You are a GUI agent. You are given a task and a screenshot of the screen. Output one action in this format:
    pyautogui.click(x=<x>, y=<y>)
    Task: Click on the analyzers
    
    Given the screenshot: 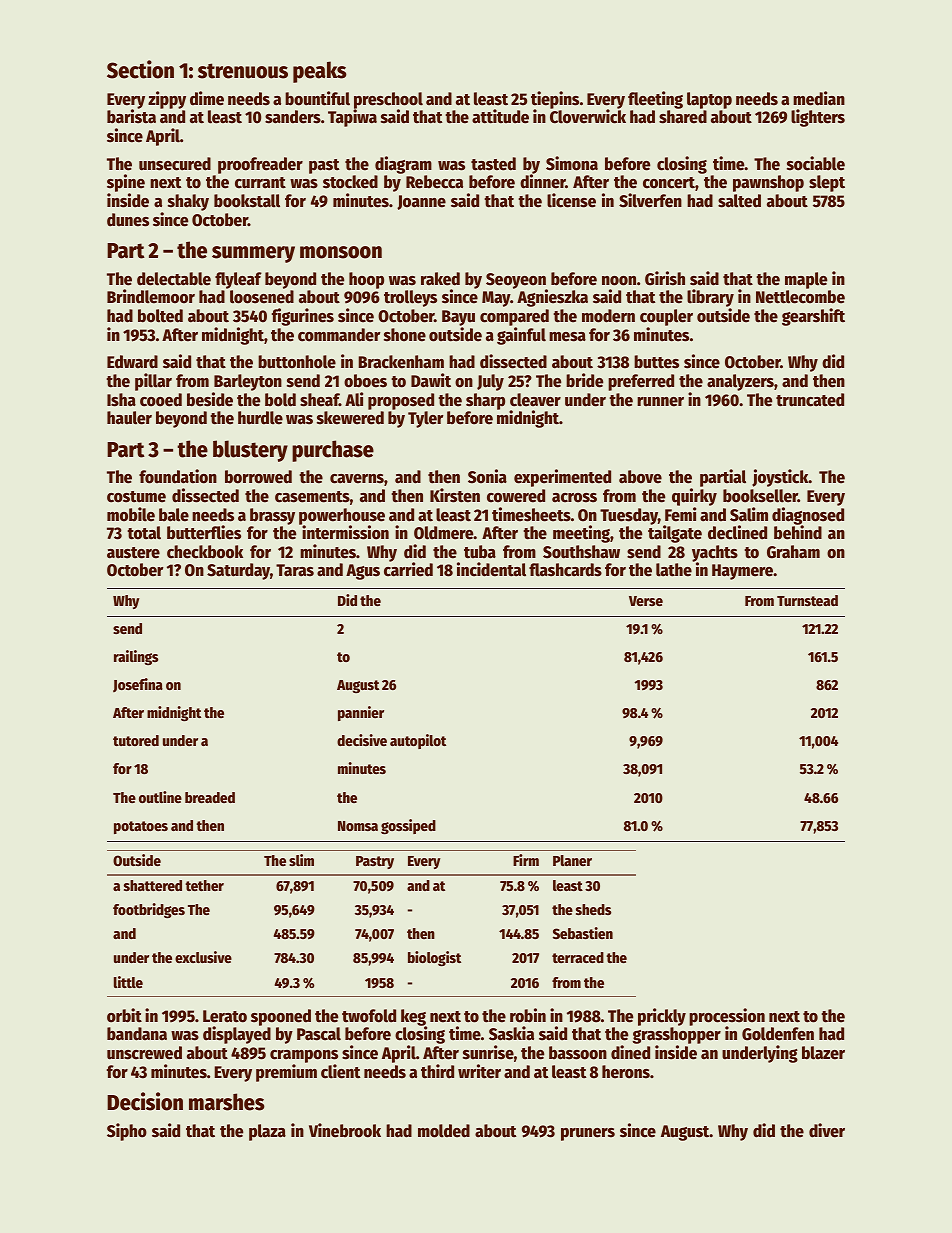 What is the action you would take?
    pyautogui.click(x=740, y=382)
